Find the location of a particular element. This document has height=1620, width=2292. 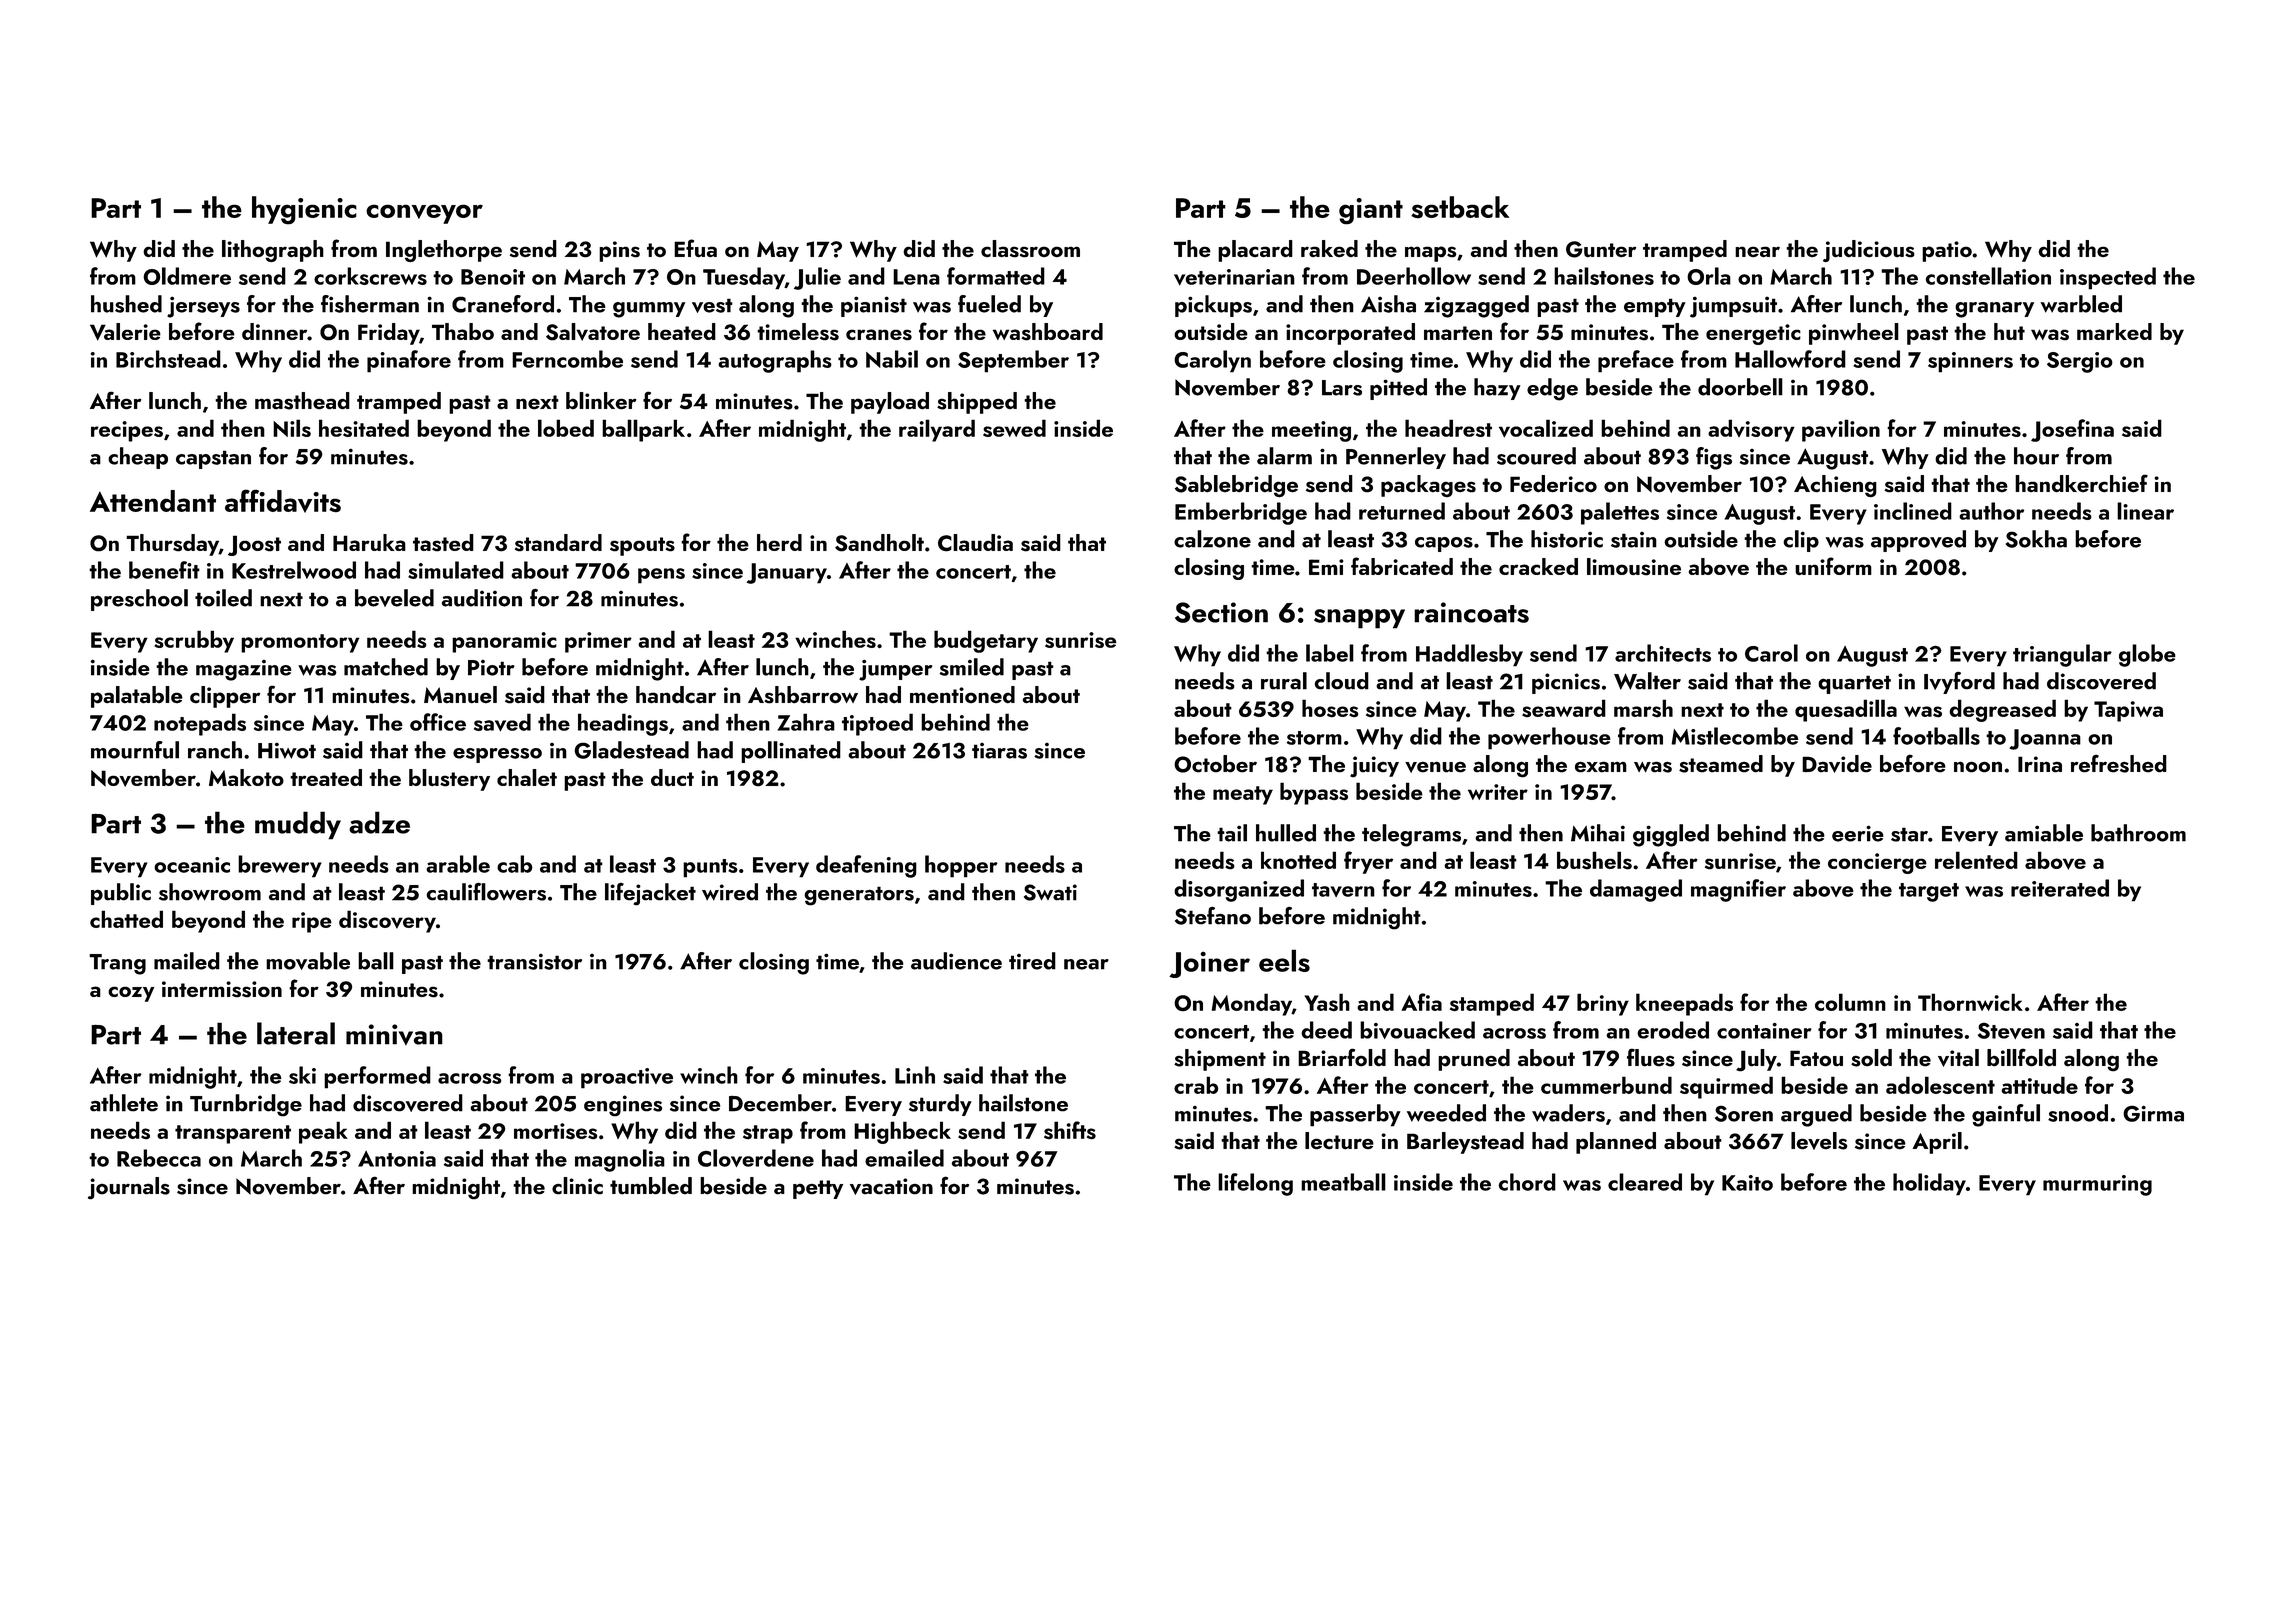

Swati is located at coordinates (1050, 892).
